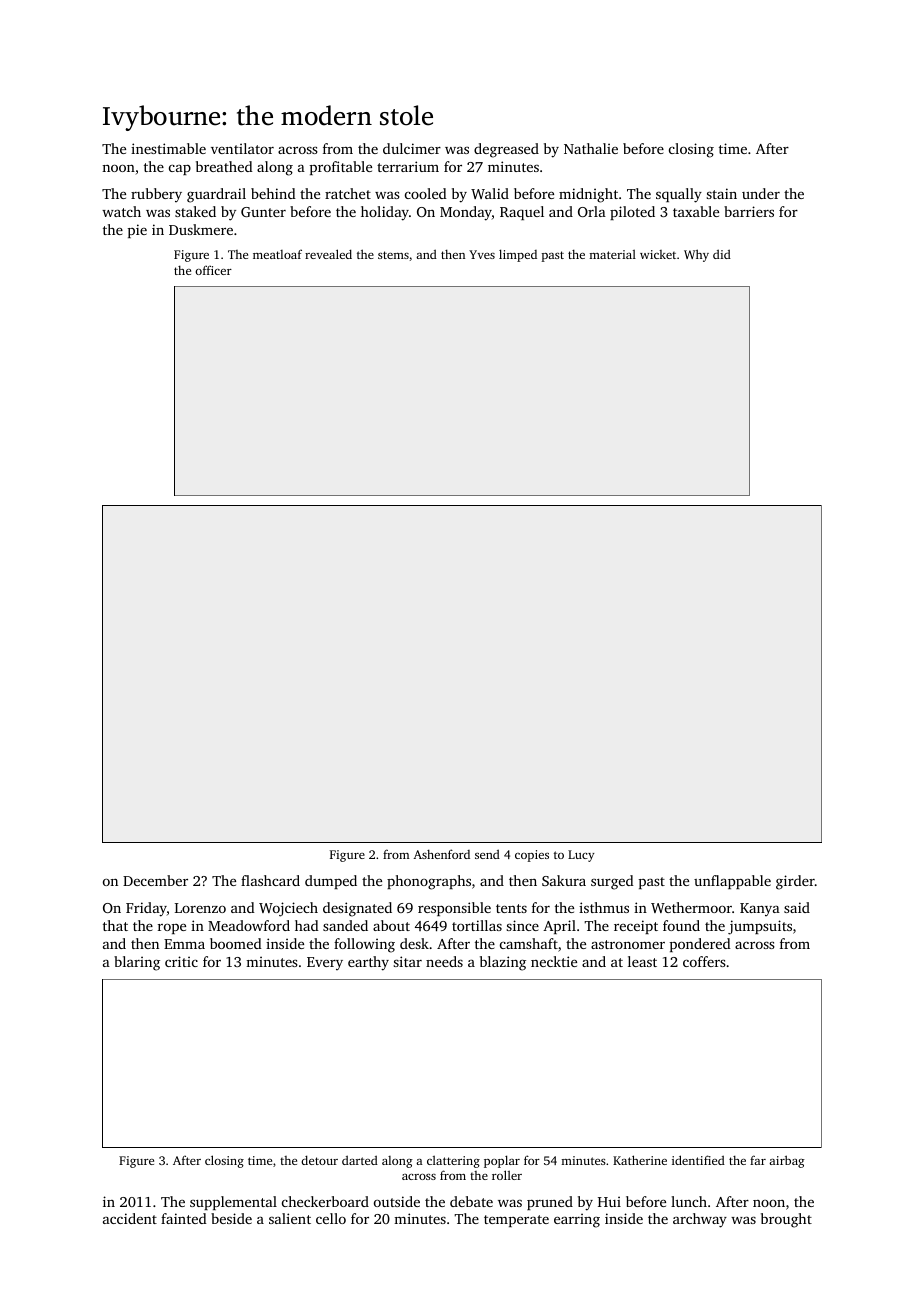 The width and height of the document is (924, 1308). Describe the element at coordinates (130, 1218) in the document. I see `accident` at that location.
